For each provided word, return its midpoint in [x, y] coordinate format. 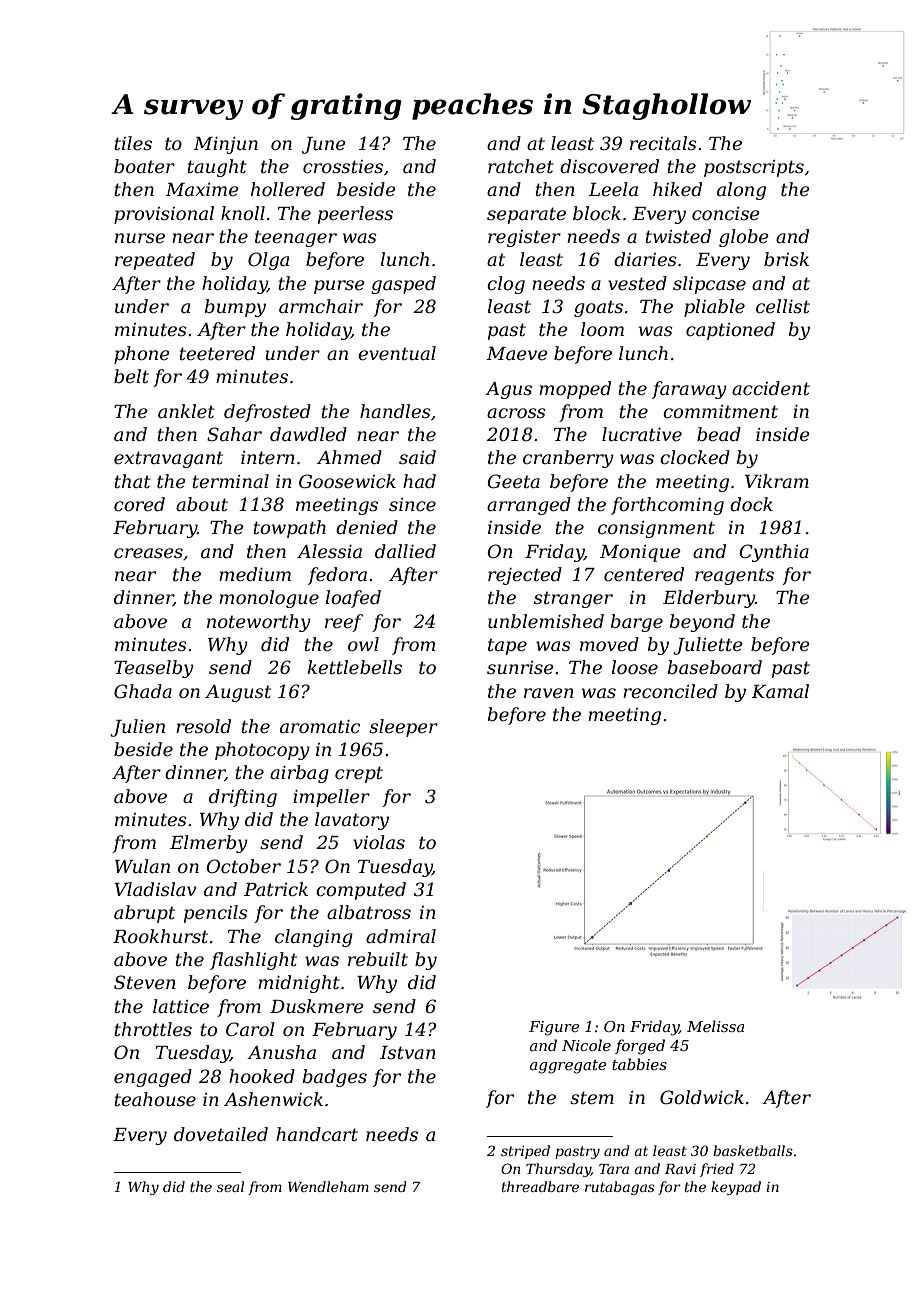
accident [771, 388]
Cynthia [774, 553]
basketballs [753, 1150]
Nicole [586, 1045]
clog [506, 285]
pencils [216, 914]
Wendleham [328, 1186]
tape [507, 646]
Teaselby [154, 669]
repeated [155, 261]
